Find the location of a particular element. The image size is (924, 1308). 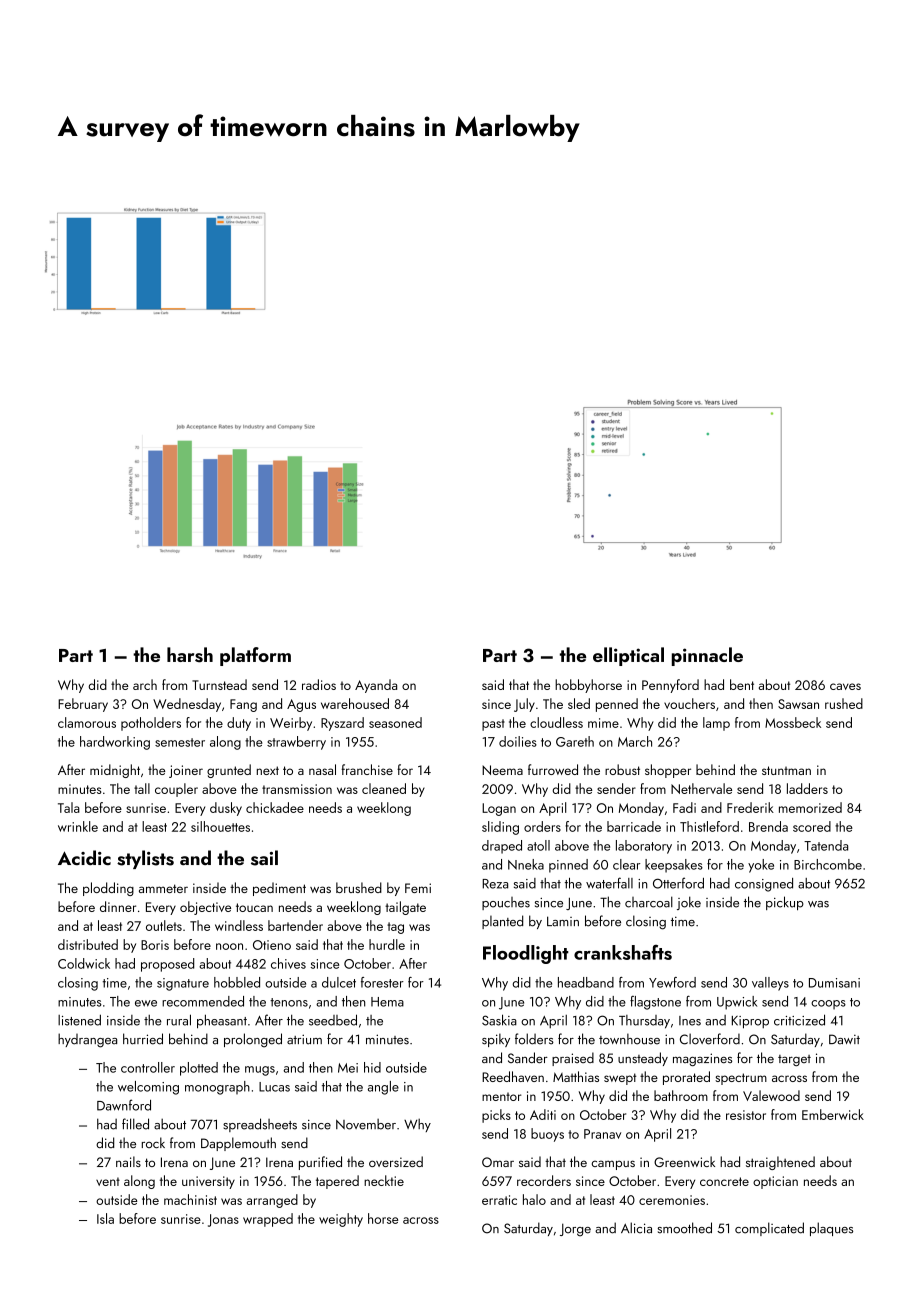

Kiprop is located at coordinates (750, 1022).
